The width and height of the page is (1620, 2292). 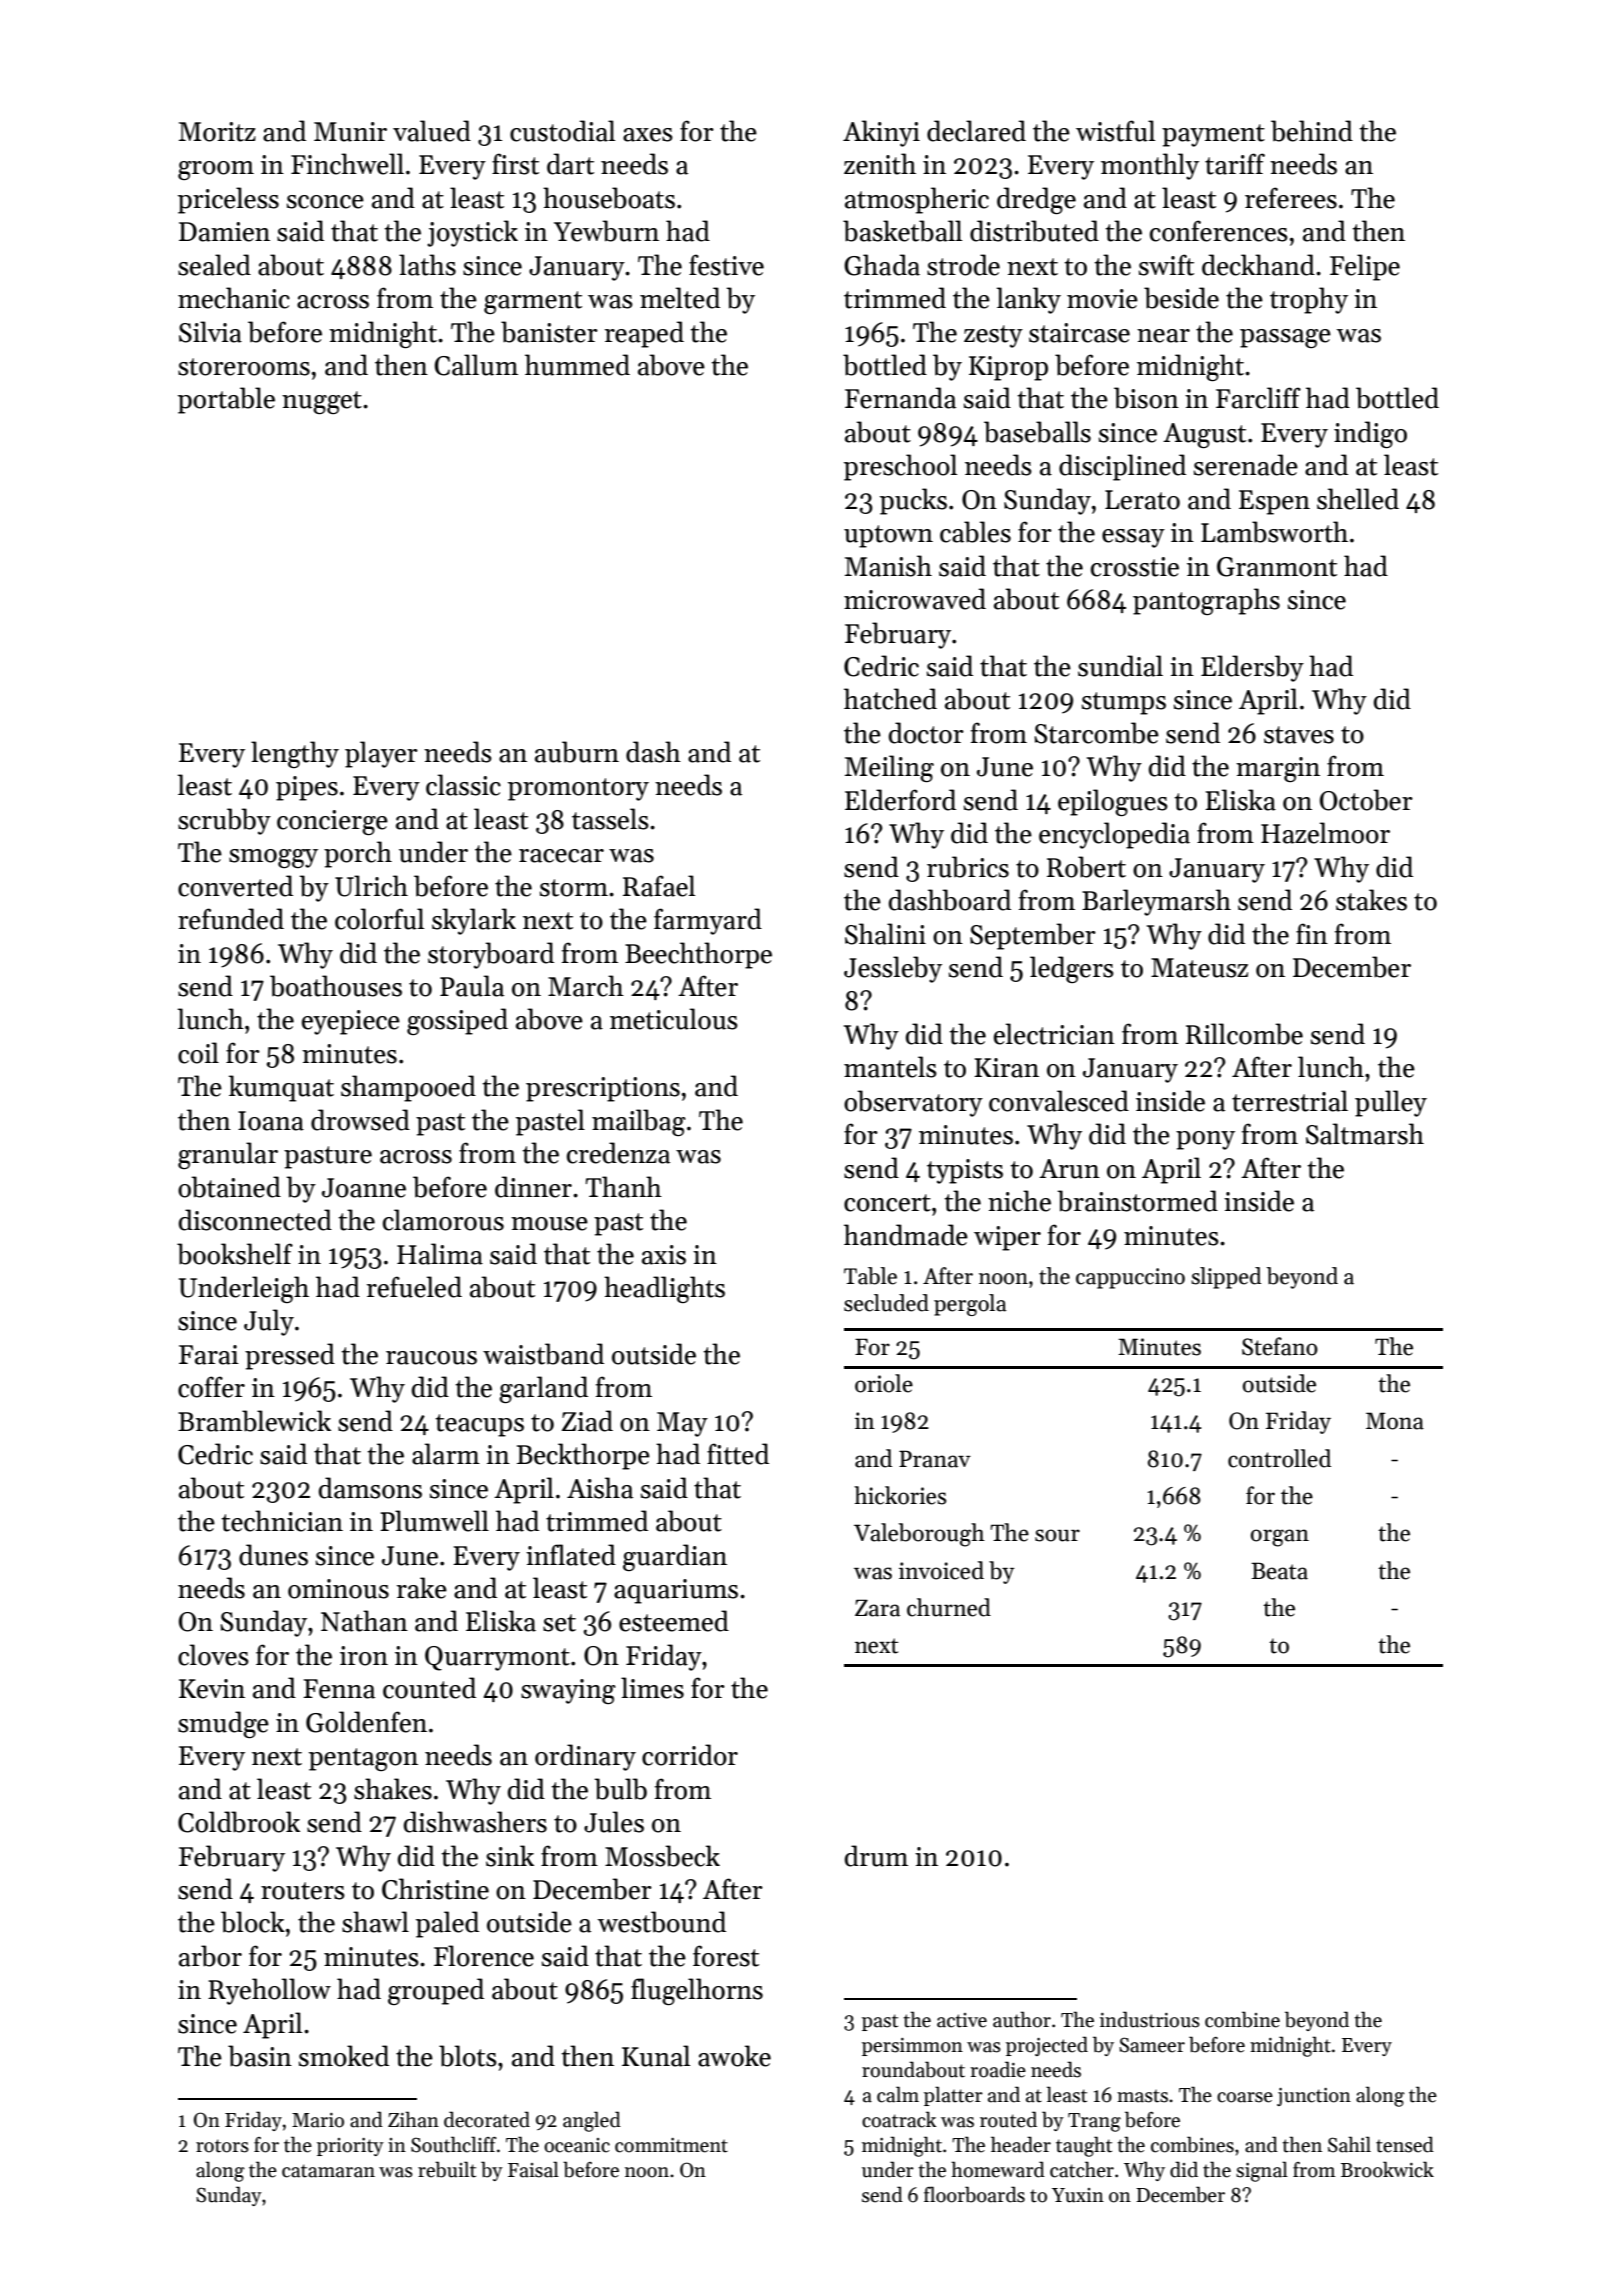 I want to click on auburn, so click(x=577, y=752).
